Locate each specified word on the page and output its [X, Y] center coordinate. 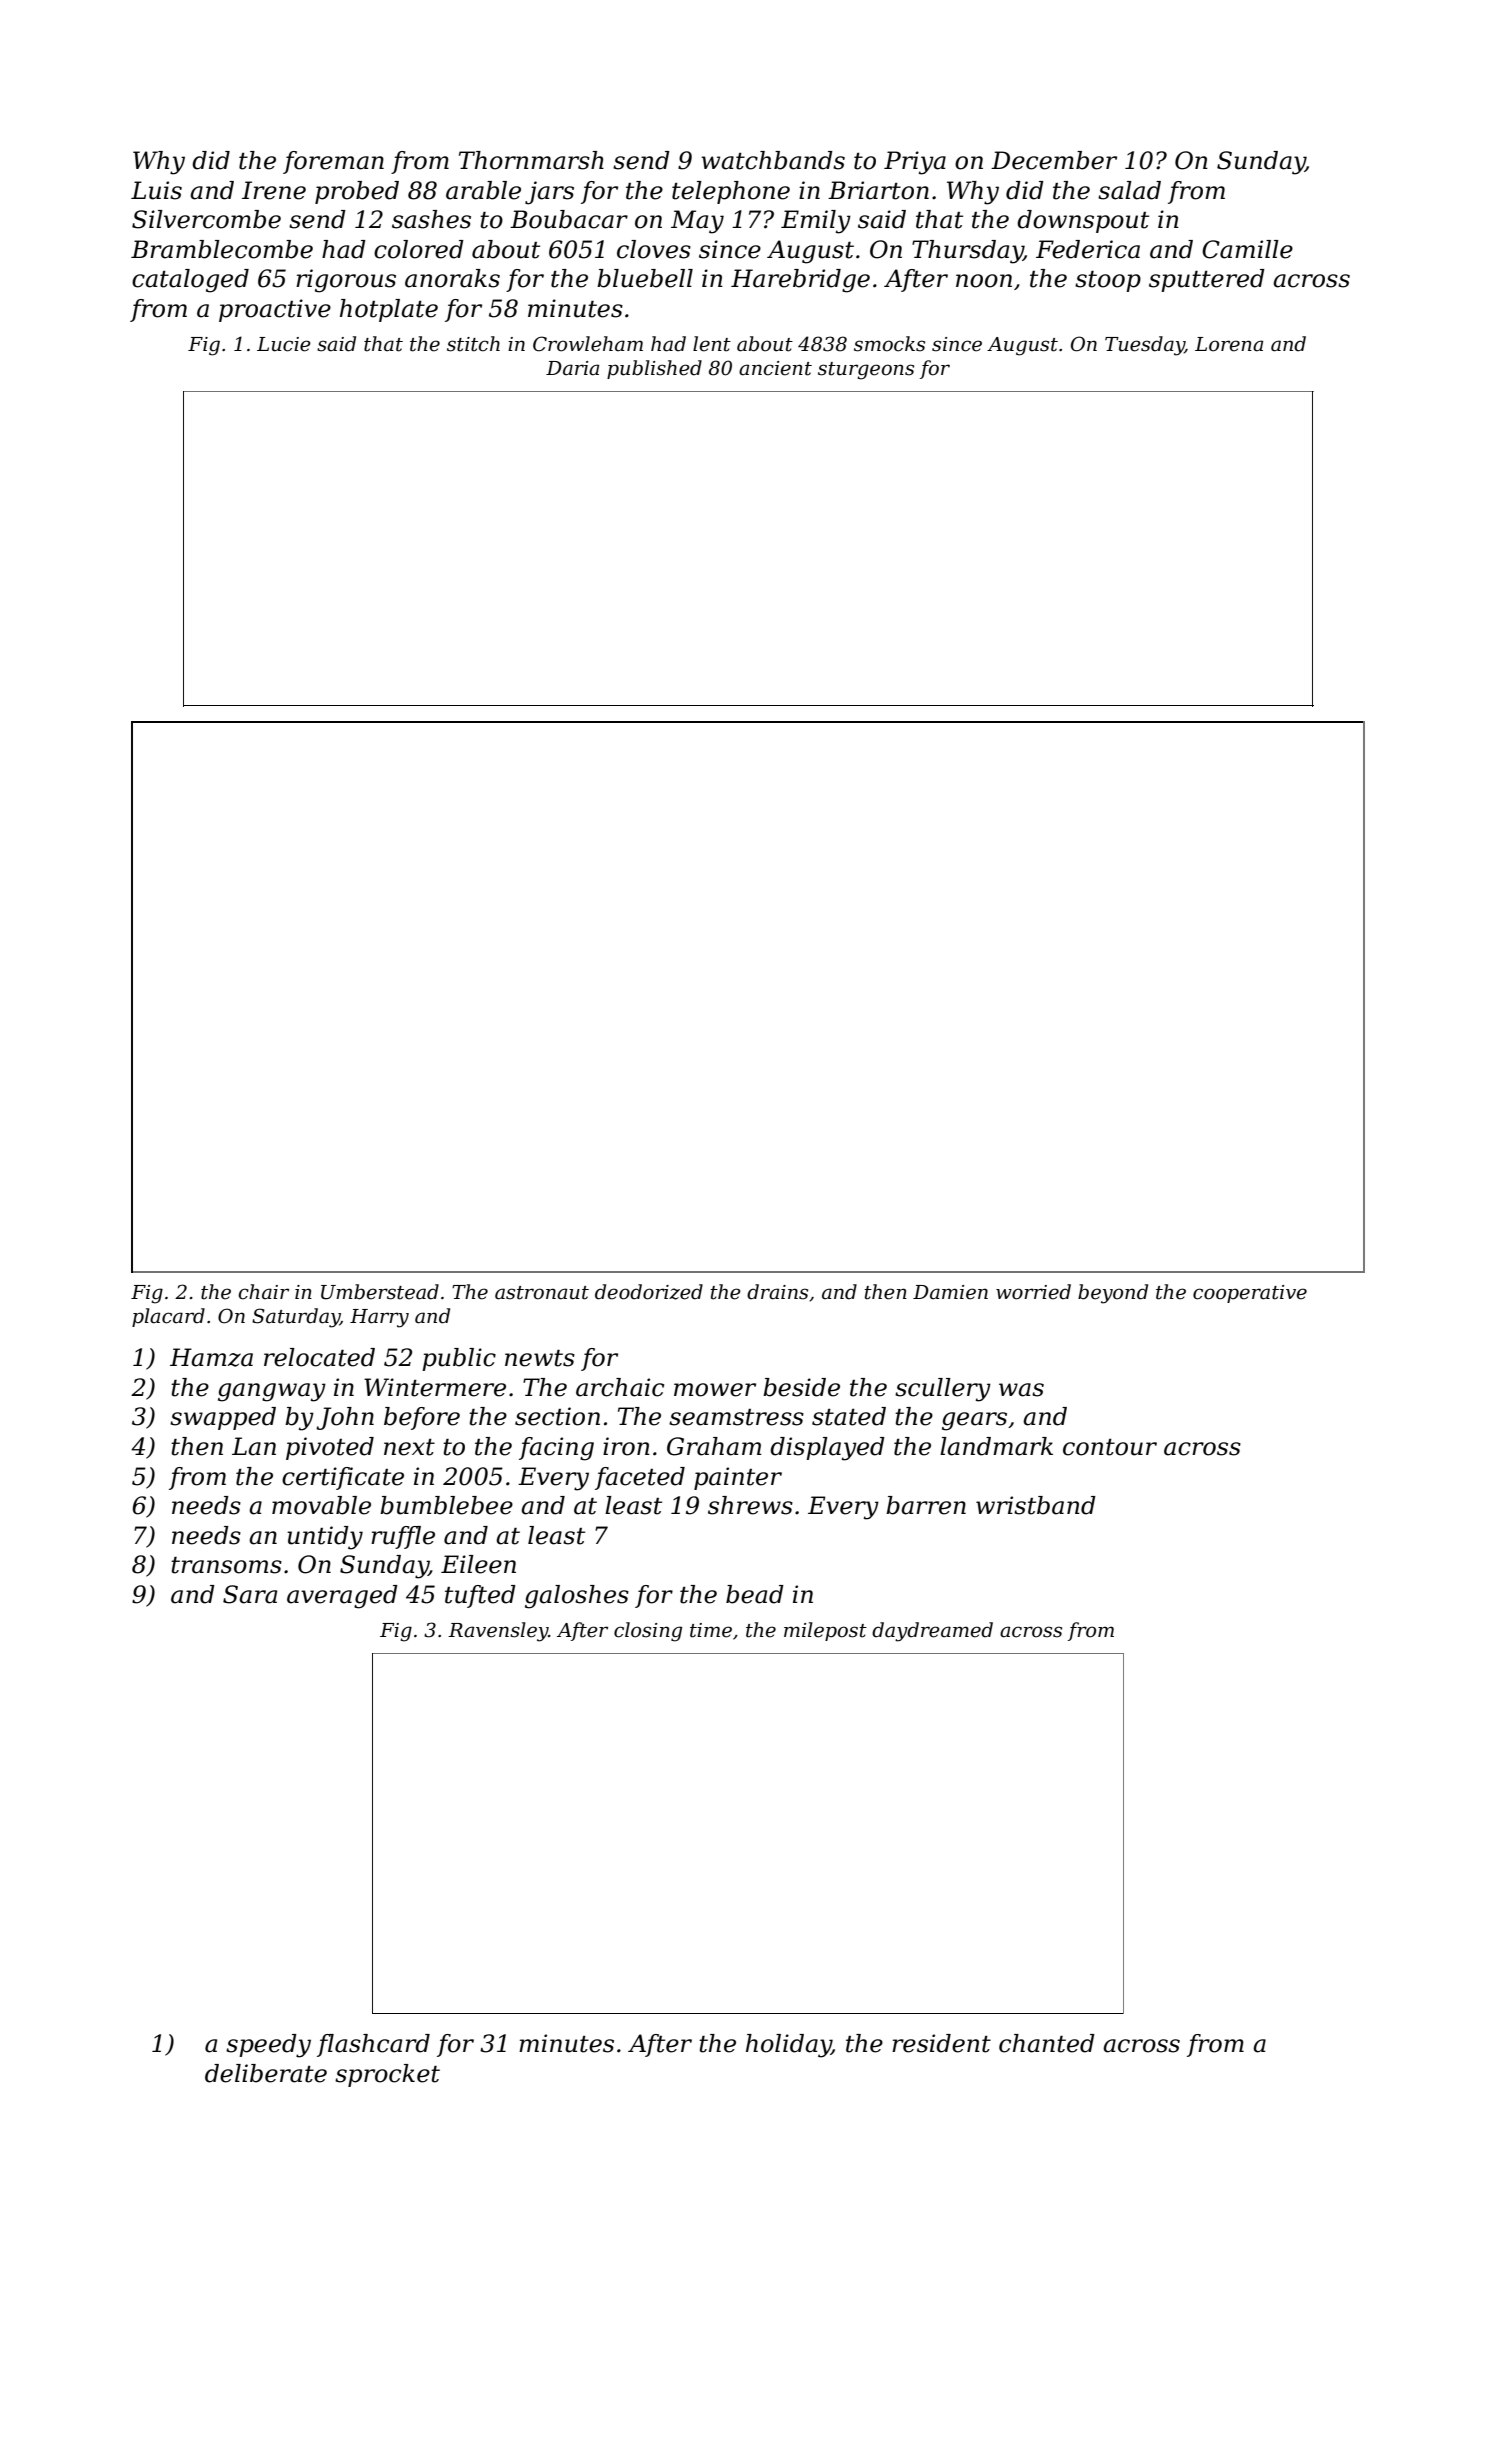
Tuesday [1145, 346]
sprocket [387, 2075]
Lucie [284, 344]
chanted [1047, 2043]
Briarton [878, 190]
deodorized [649, 1292]
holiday [789, 2046]
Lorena [1229, 344]
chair [263, 1292]
